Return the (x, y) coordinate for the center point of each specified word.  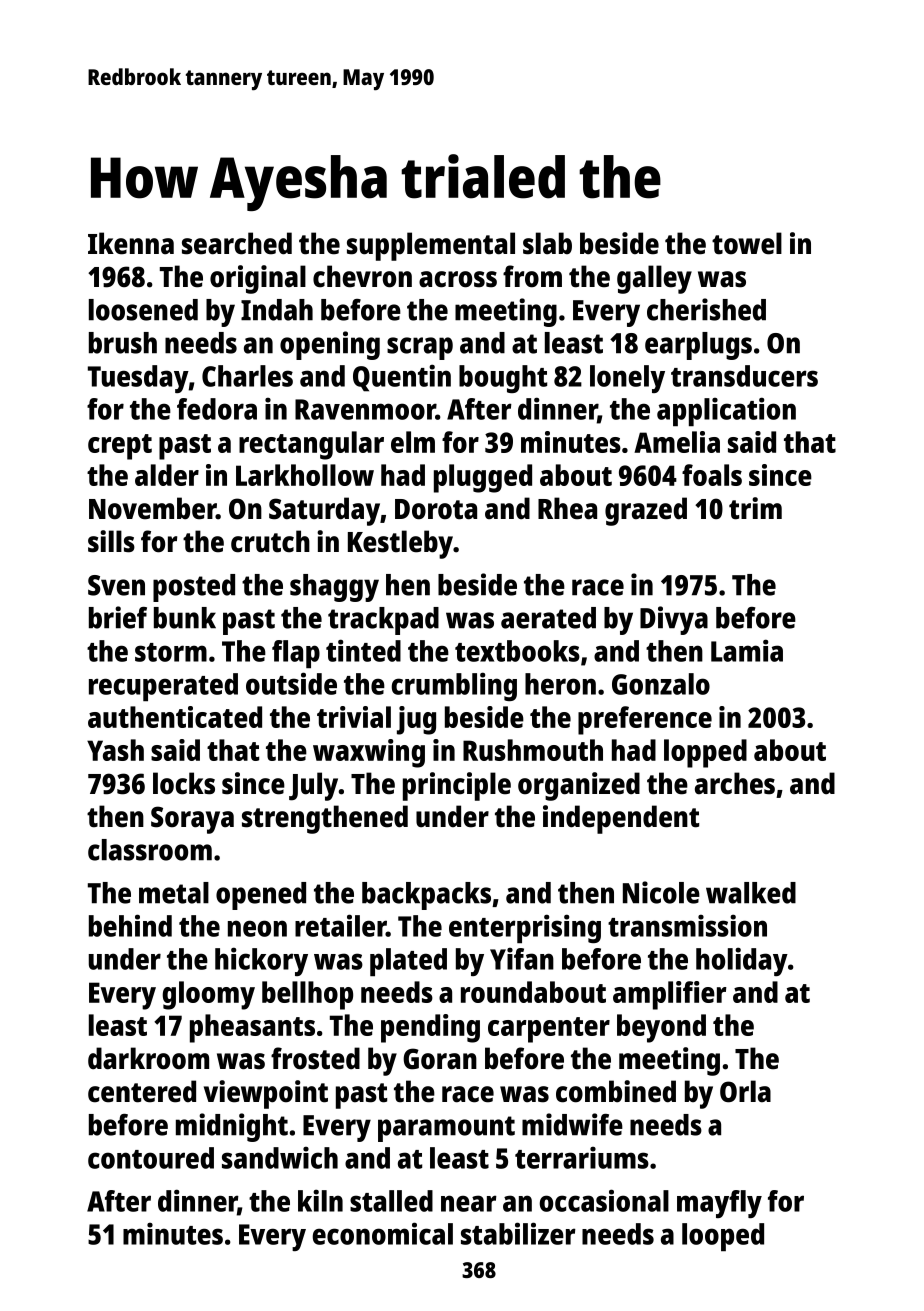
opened (261, 896)
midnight (232, 1127)
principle (457, 786)
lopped (705, 753)
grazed (646, 511)
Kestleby (400, 544)
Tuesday (138, 379)
